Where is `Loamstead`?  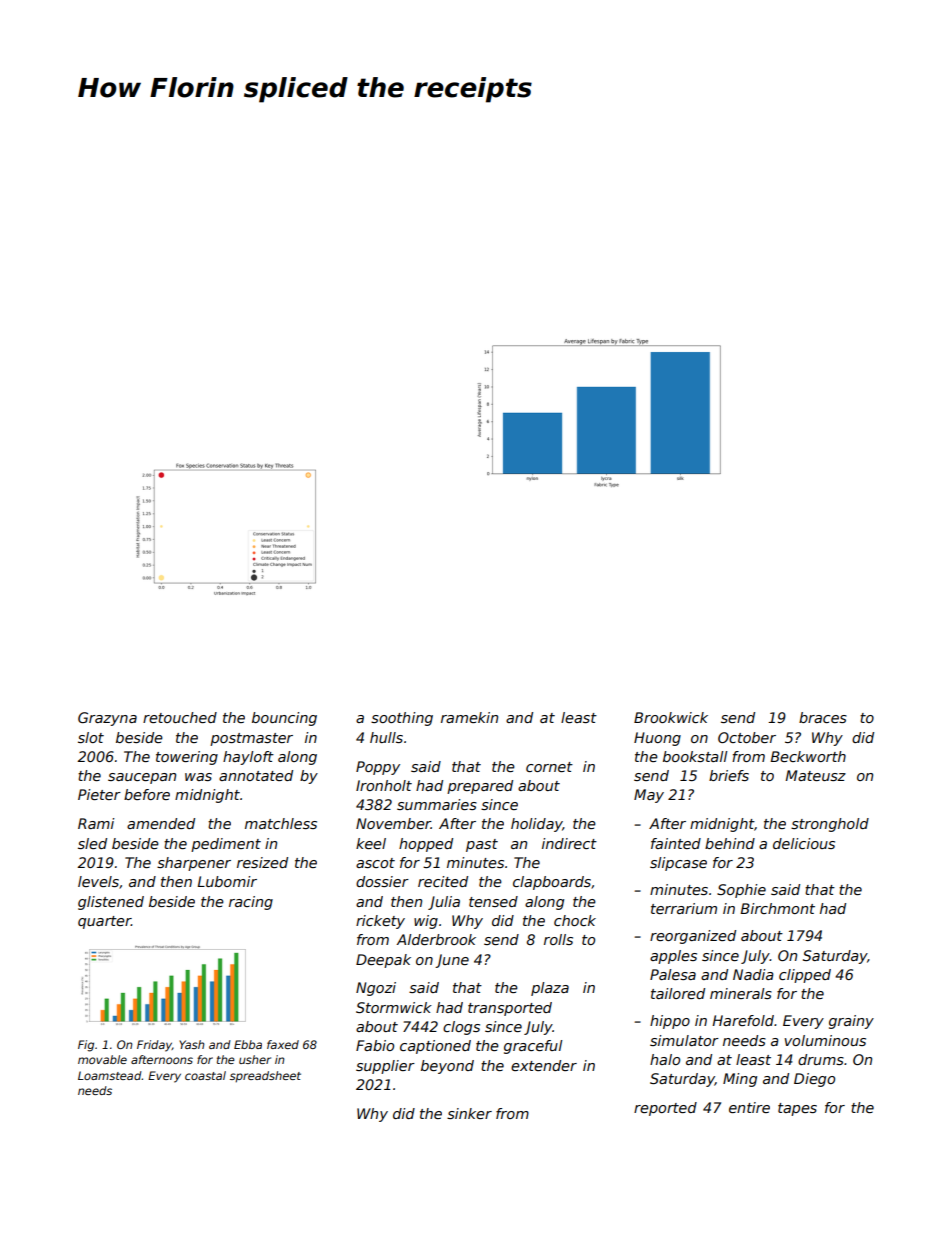 Loamstead is located at coordinates (110, 1075).
